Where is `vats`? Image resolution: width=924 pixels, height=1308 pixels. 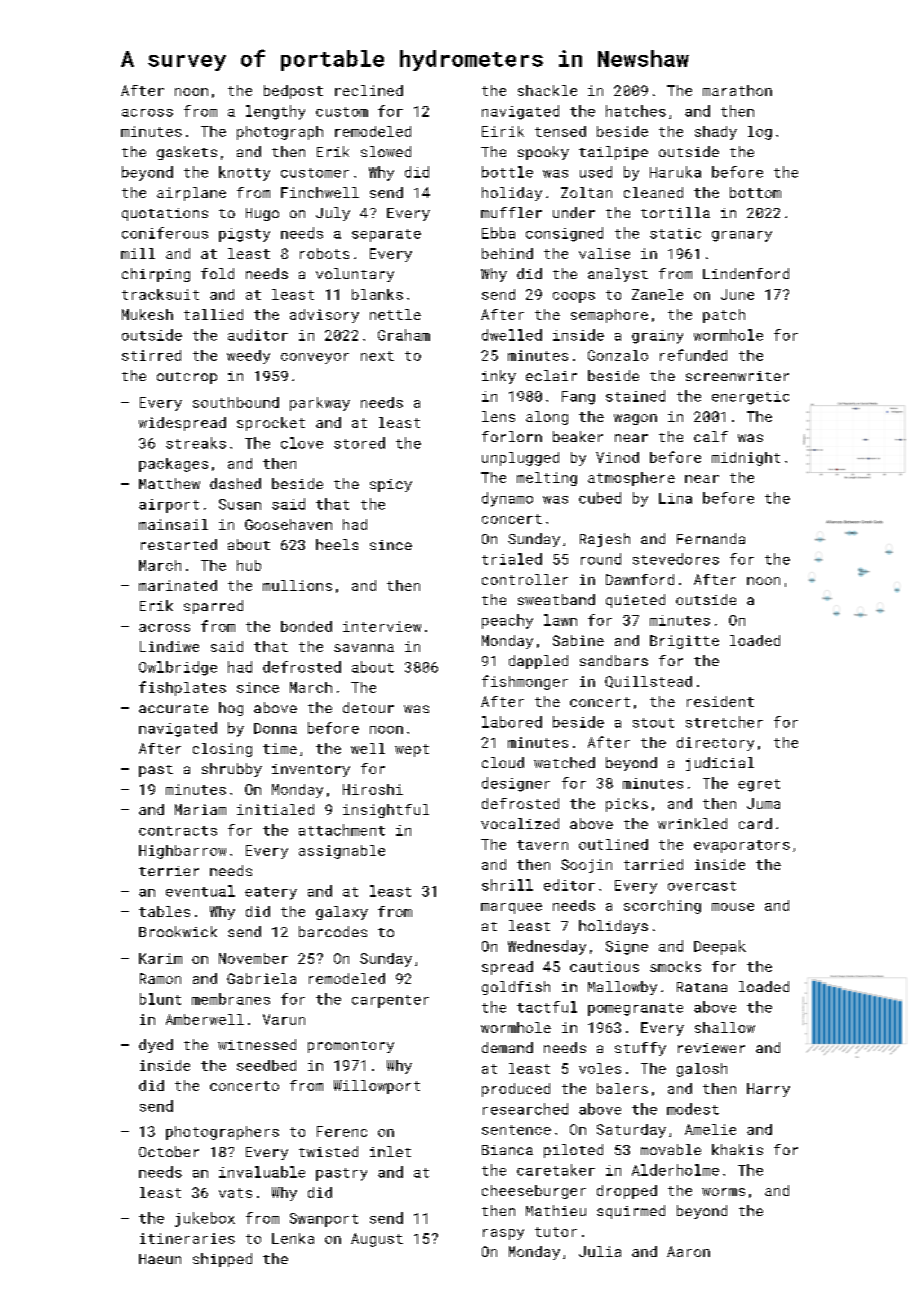 vats is located at coordinates (235, 1193).
